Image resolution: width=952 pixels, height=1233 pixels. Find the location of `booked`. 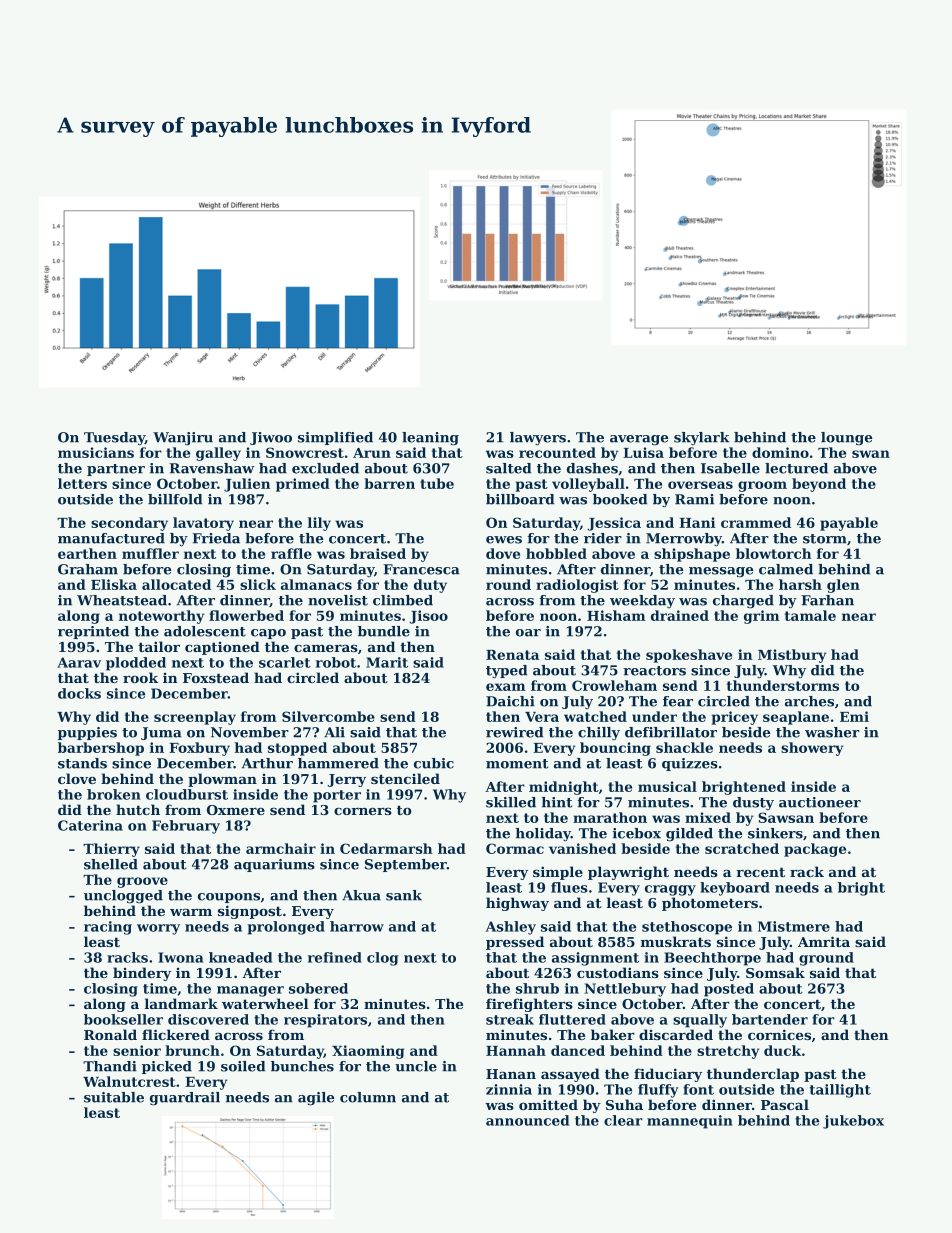

booked is located at coordinates (620, 499).
